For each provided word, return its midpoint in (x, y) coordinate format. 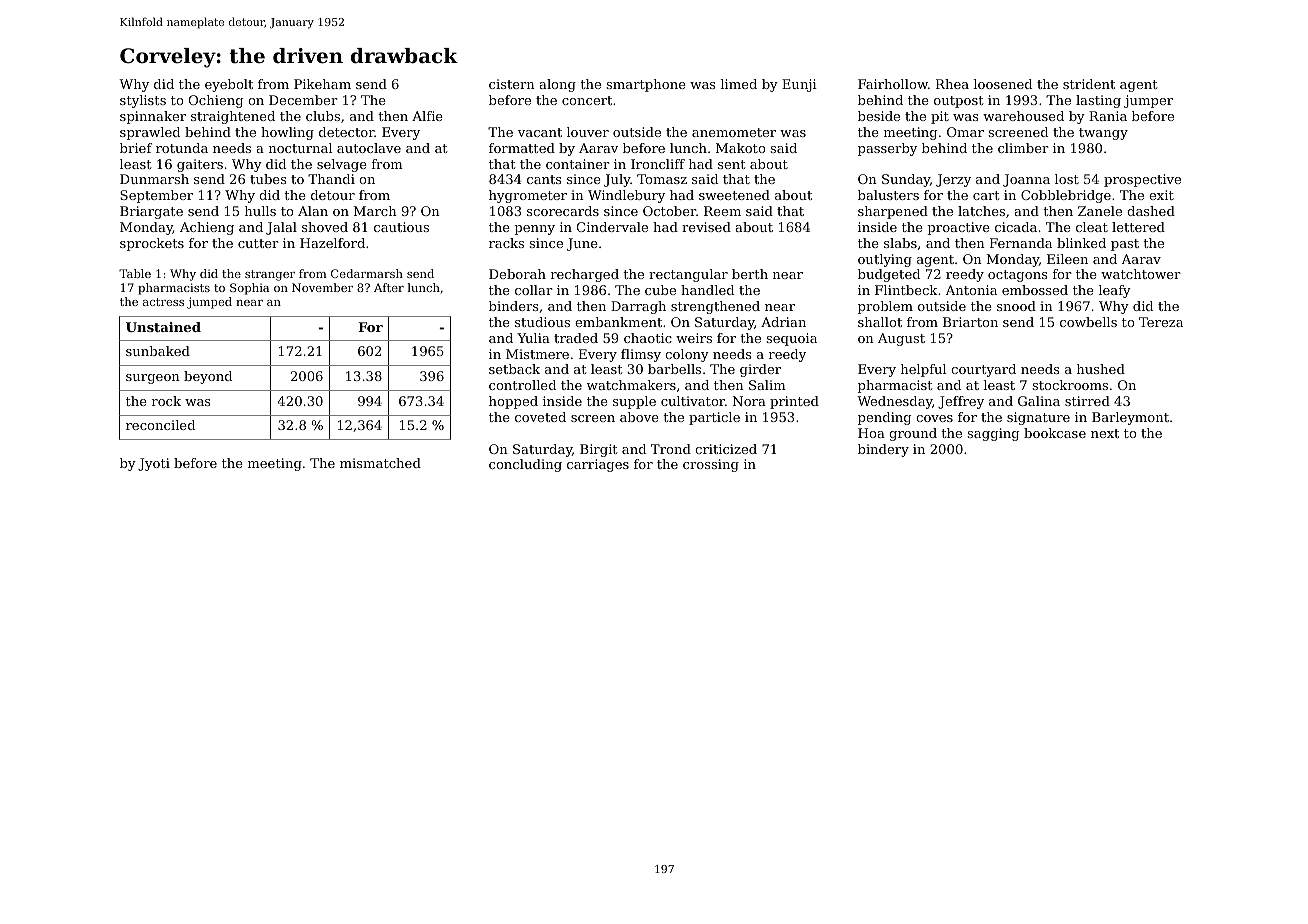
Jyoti (154, 464)
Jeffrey (961, 402)
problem (885, 307)
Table (135, 273)
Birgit (598, 450)
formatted (522, 148)
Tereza (1161, 322)
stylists (143, 101)
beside (879, 116)
